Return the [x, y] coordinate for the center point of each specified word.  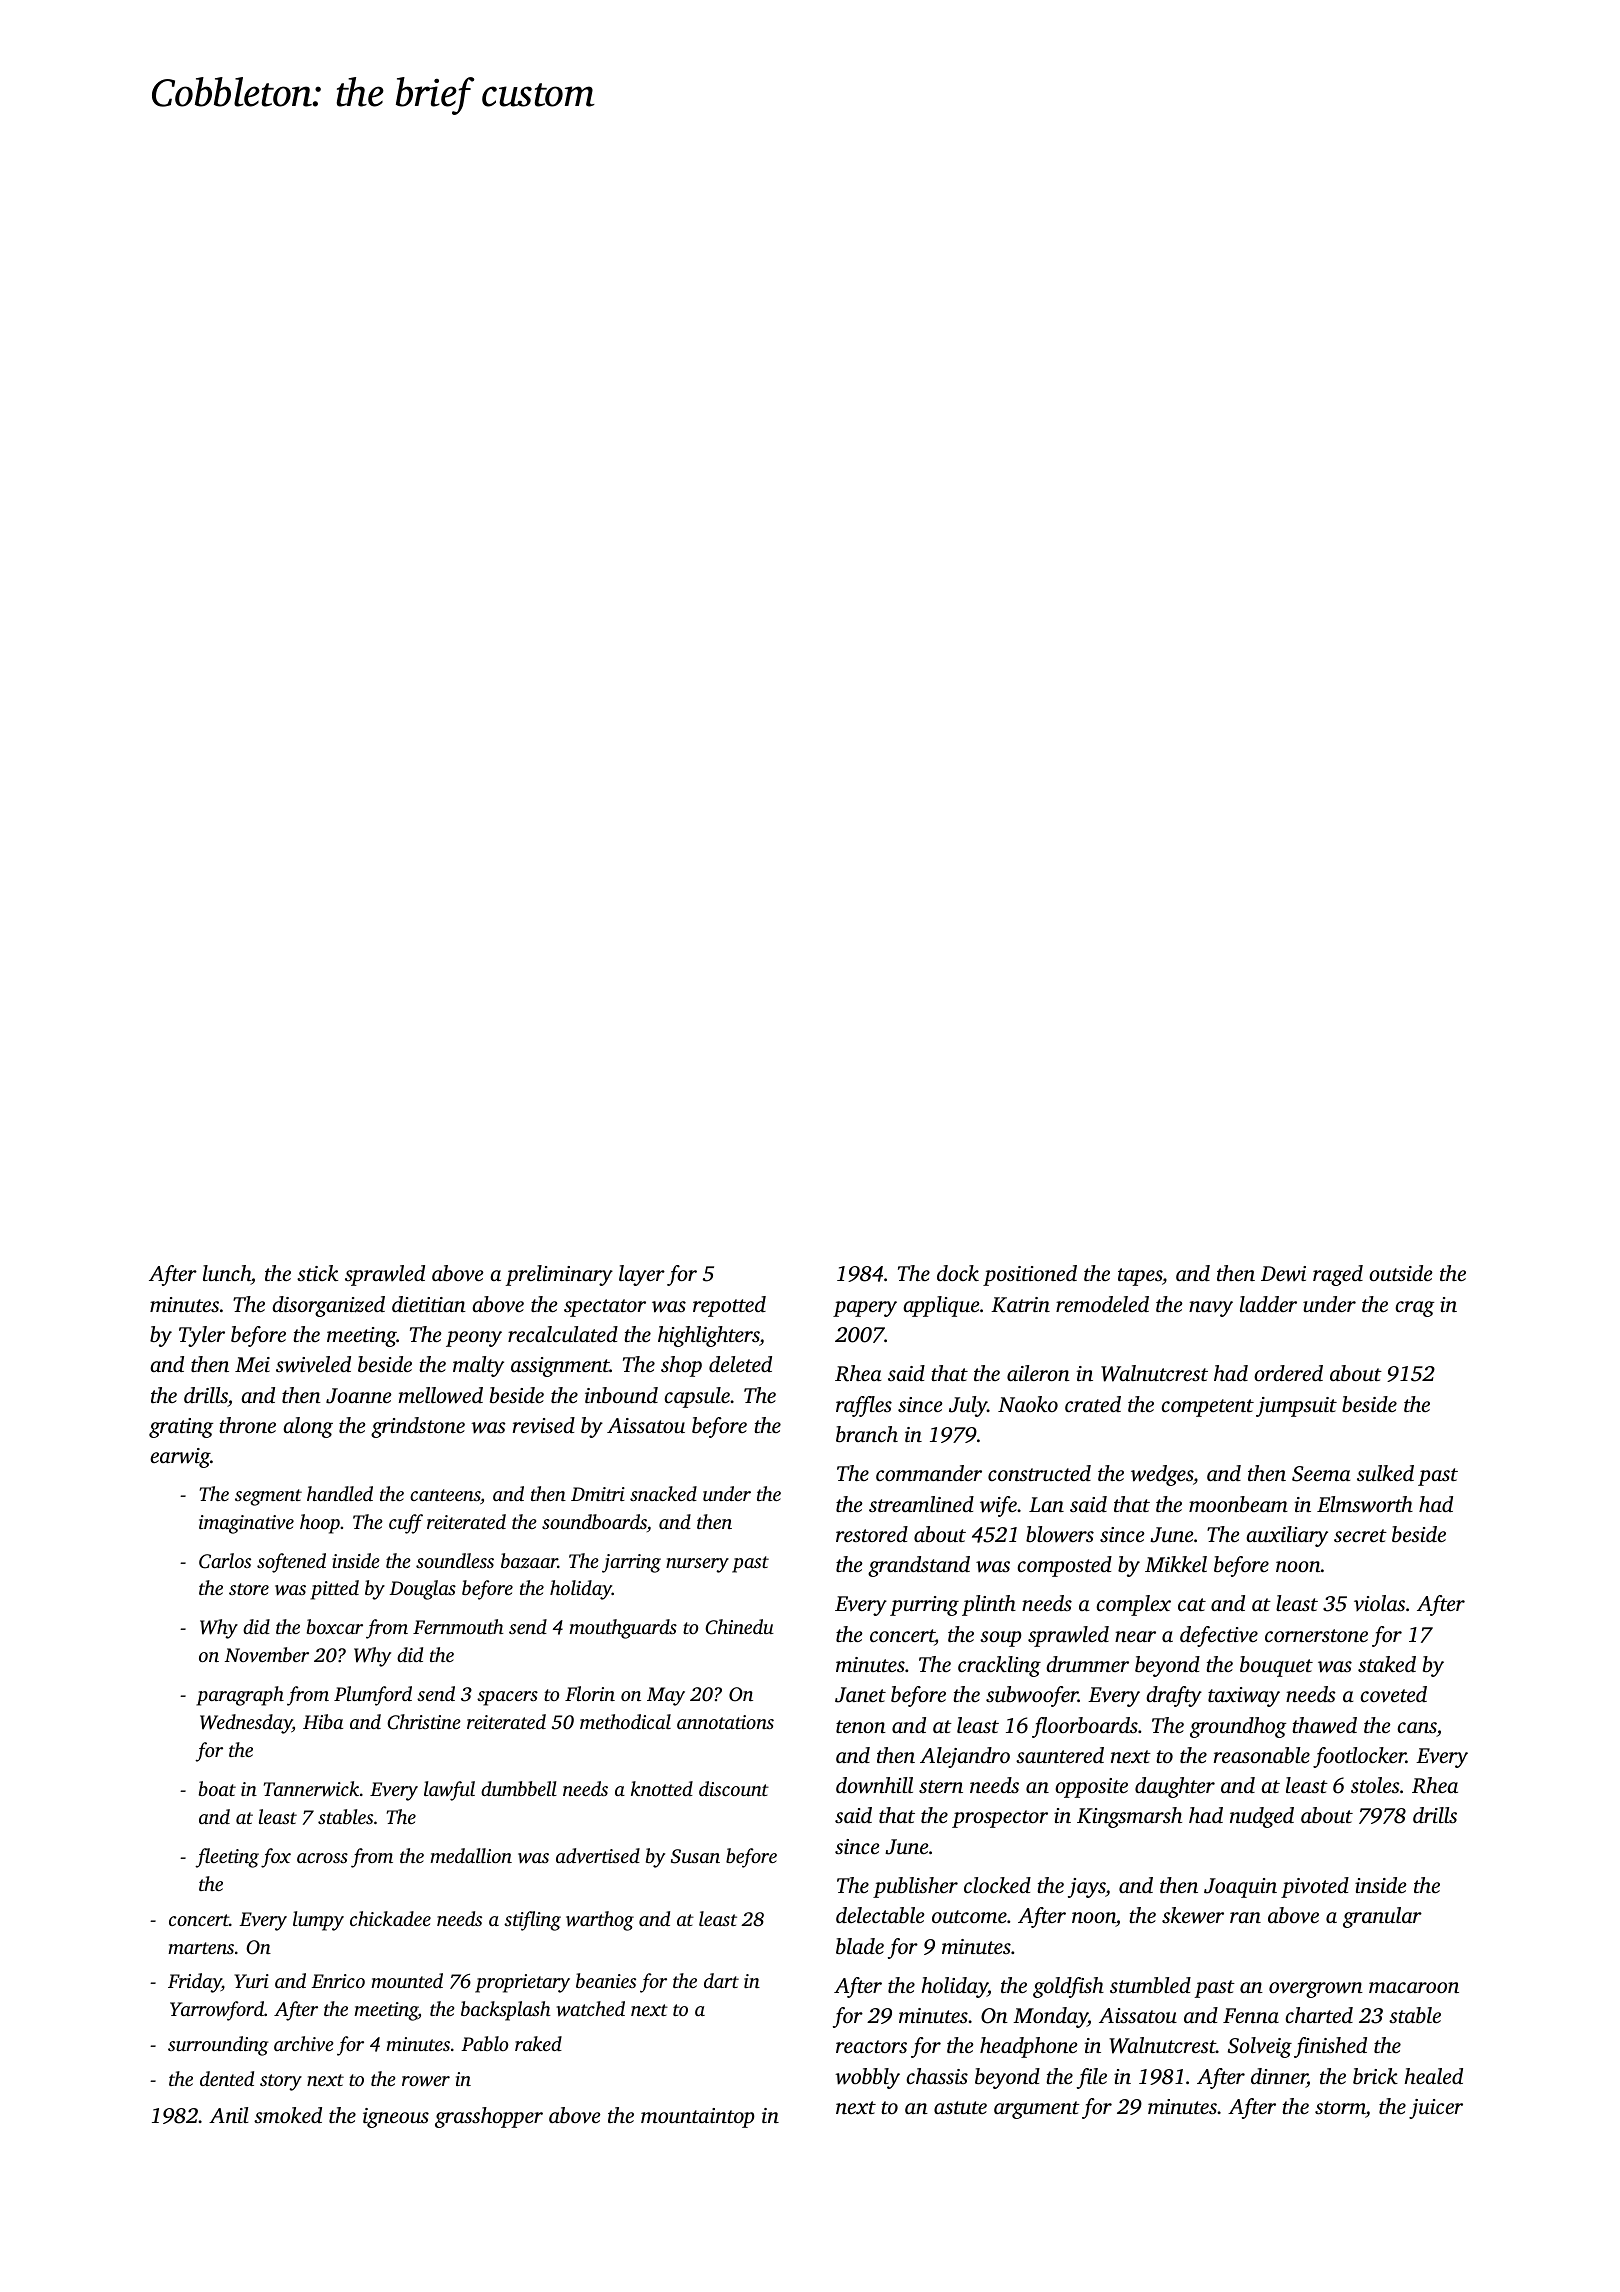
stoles [1375, 1785]
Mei [252, 1364]
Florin [590, 1693]
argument [1037, 2110]
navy [1211, 1309]
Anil [229, 2115]
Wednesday [246, 1724]
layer [642, 1275]
